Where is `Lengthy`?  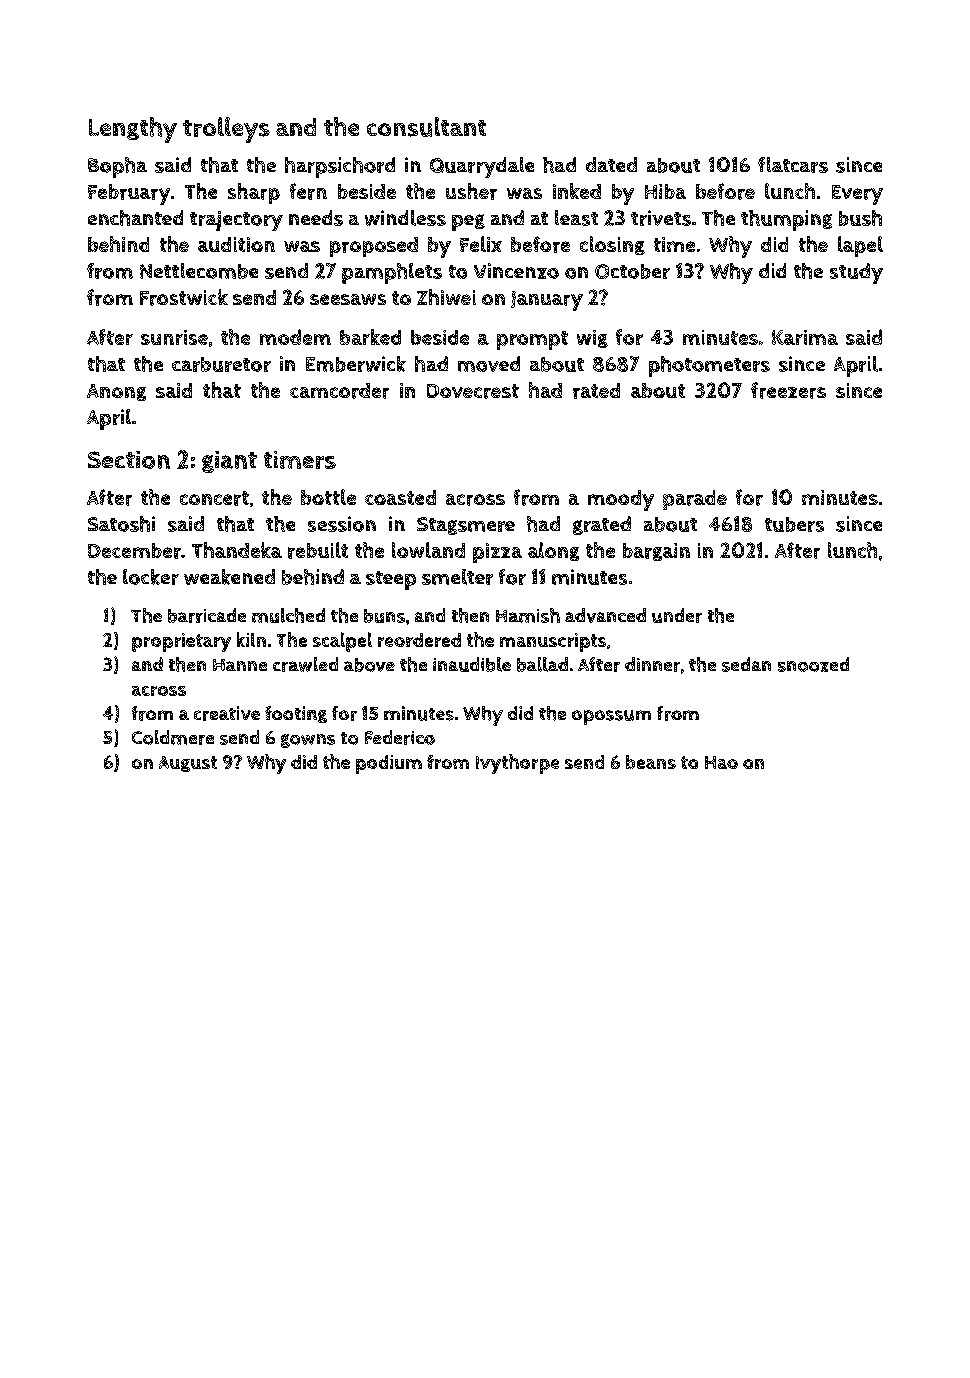
Lengthy is located at coordinates (133, 130).
